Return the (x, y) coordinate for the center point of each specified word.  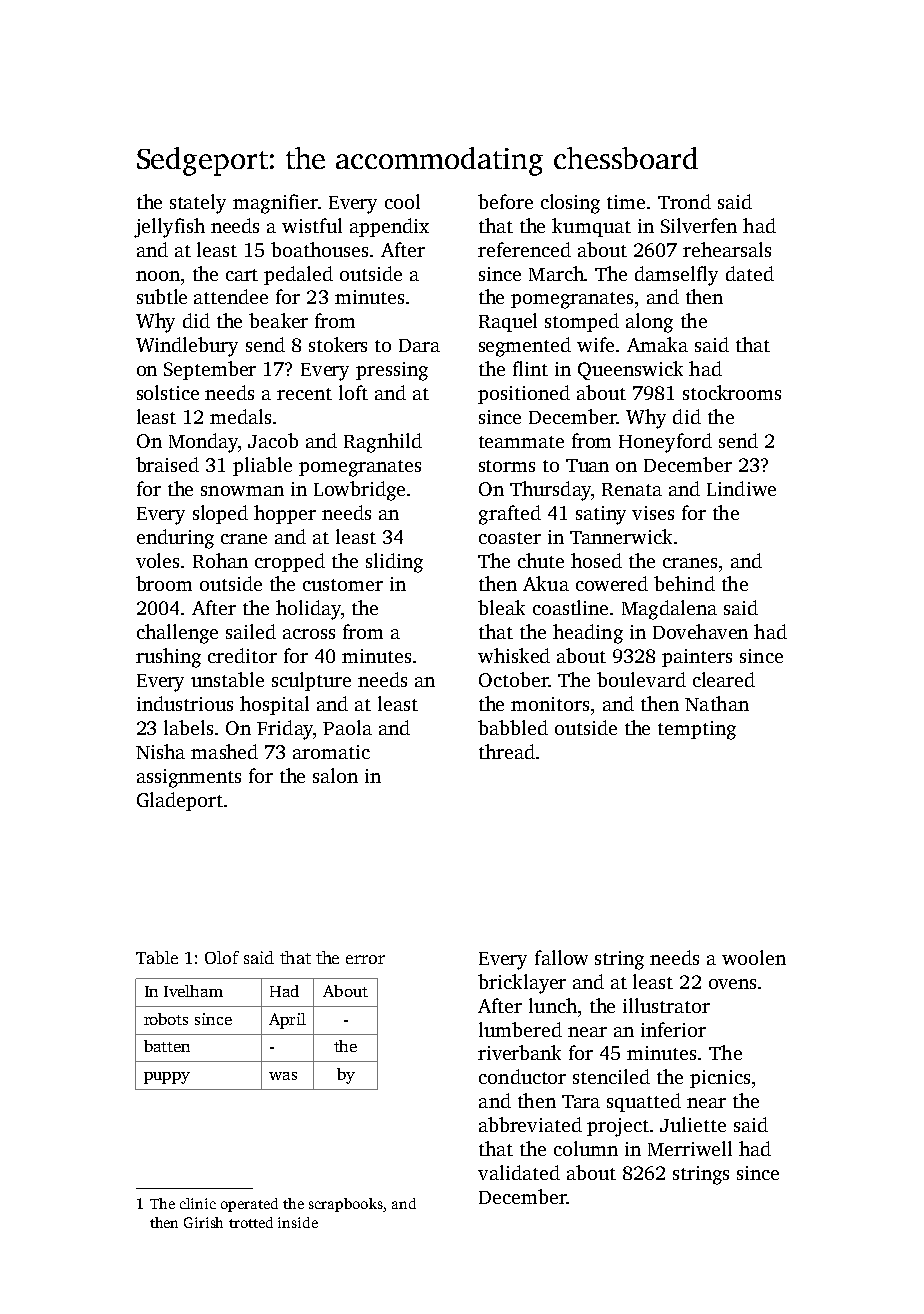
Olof (222, 957)
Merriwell (690, 1148)
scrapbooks (346, 1205)
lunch (553, 1005)
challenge (177, 634)
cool (402, 201)
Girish (203, 1222)
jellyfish (169, 228)
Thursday (550, 491)
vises (653, 513)
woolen (754, 957)
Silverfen (699, 225)
